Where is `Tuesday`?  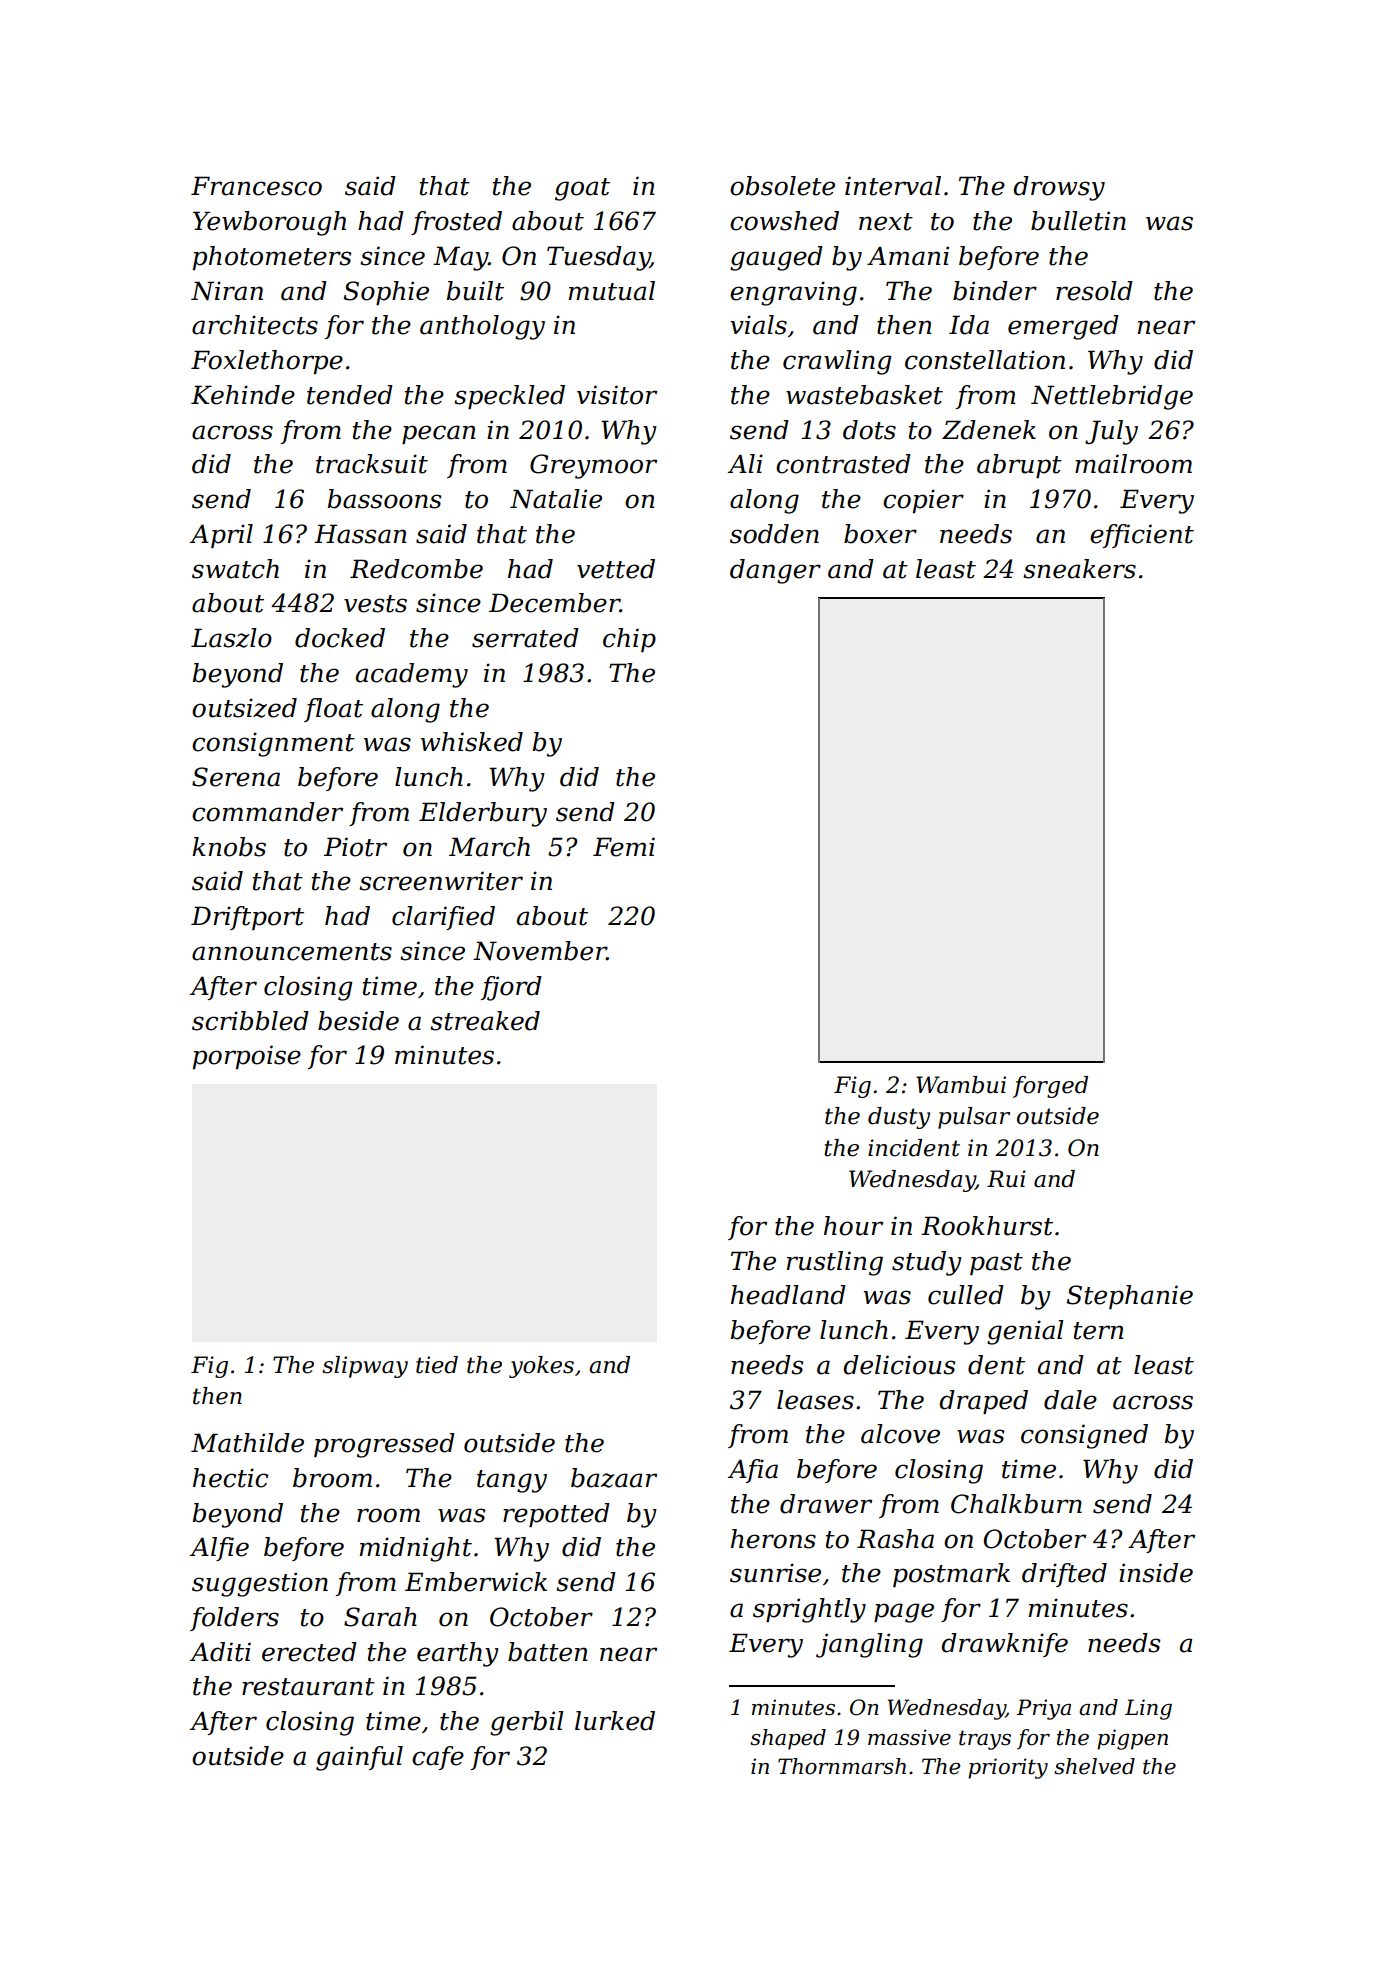 Tuesday is located at coordinates (598, 258).
